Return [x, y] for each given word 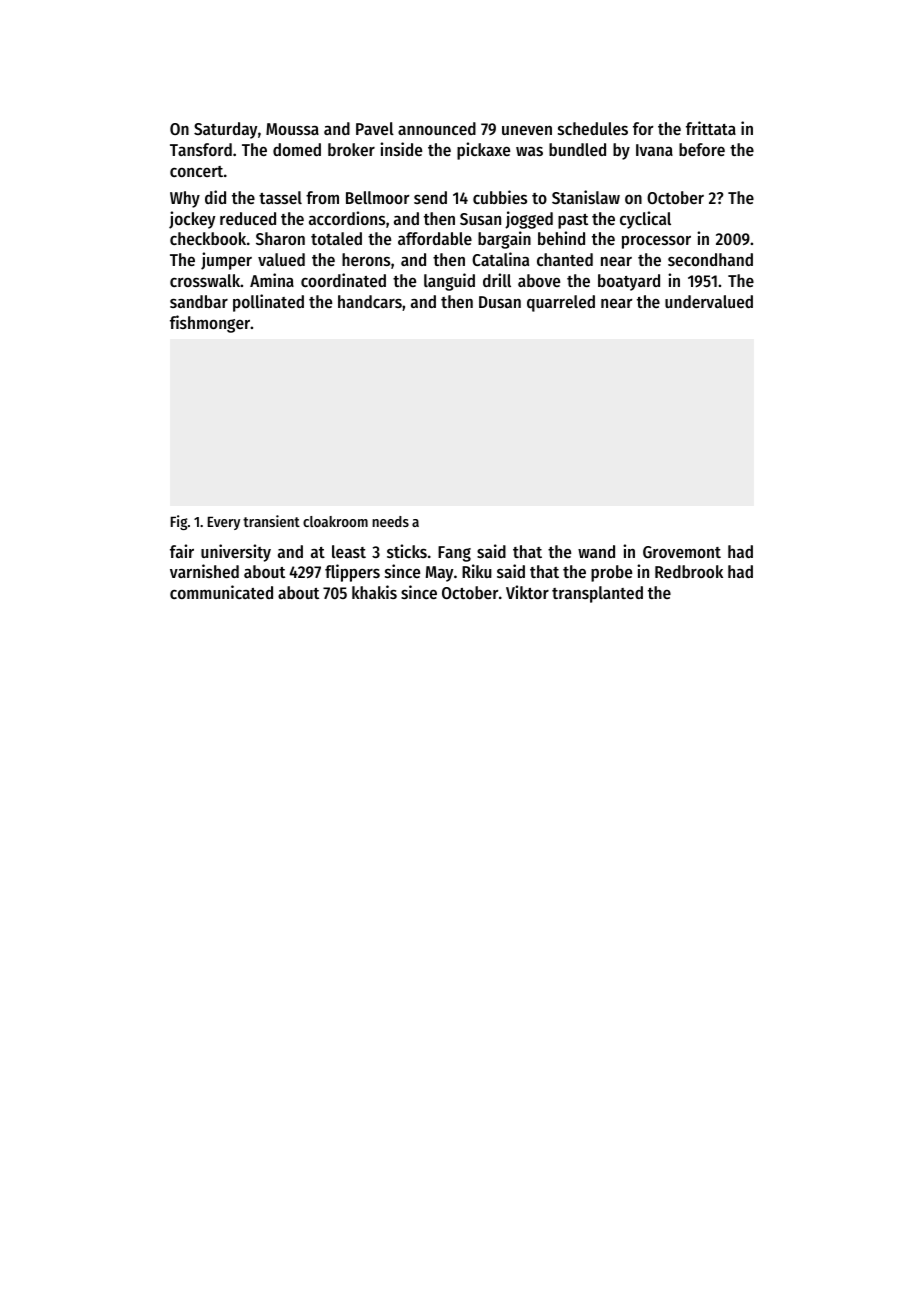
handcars [370, 301]
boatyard [629, 282]
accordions [347, 218]
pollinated [268, 303]
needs [390, 521]
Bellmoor [378, 197]
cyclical [645, 220]
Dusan [500, 302]
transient [271, 521]
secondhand [710, 259]
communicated [221, 592]
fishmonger [210, 324]
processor [656, 242]
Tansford [201, 149]
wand [596, 551]
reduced [248, 218]
